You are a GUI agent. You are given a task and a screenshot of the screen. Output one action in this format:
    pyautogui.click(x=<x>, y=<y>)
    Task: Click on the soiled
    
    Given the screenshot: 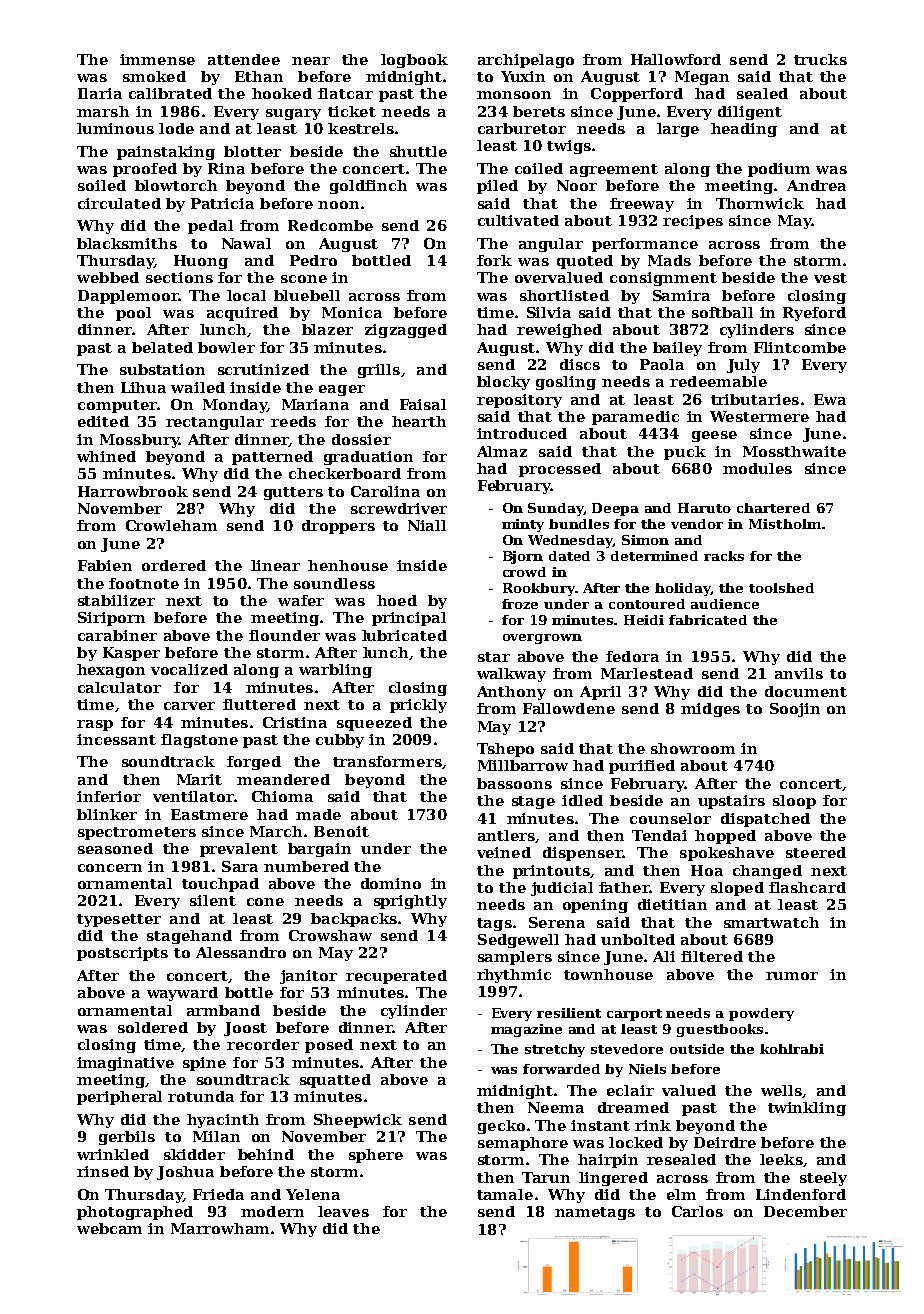 What is the action you would take?
    pyautogui.click(x=102, y=185)
